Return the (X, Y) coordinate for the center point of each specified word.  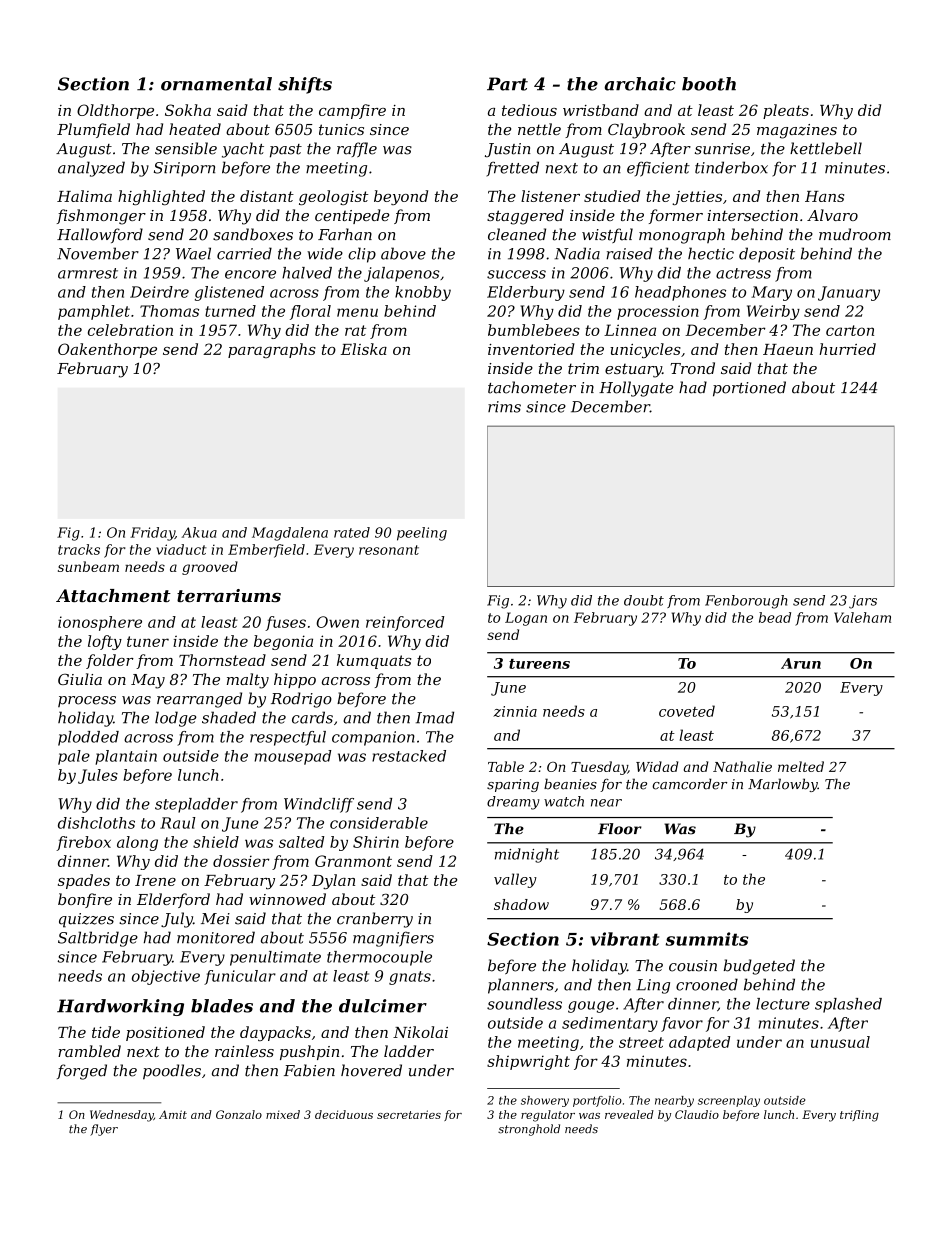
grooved (210, 568)
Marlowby (783, 785)
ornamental (216, 84)
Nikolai (420, 1032)
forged (82, 1072)
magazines (797, 131)
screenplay (729, 1101)
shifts (305, 85)
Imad (435, 717)
